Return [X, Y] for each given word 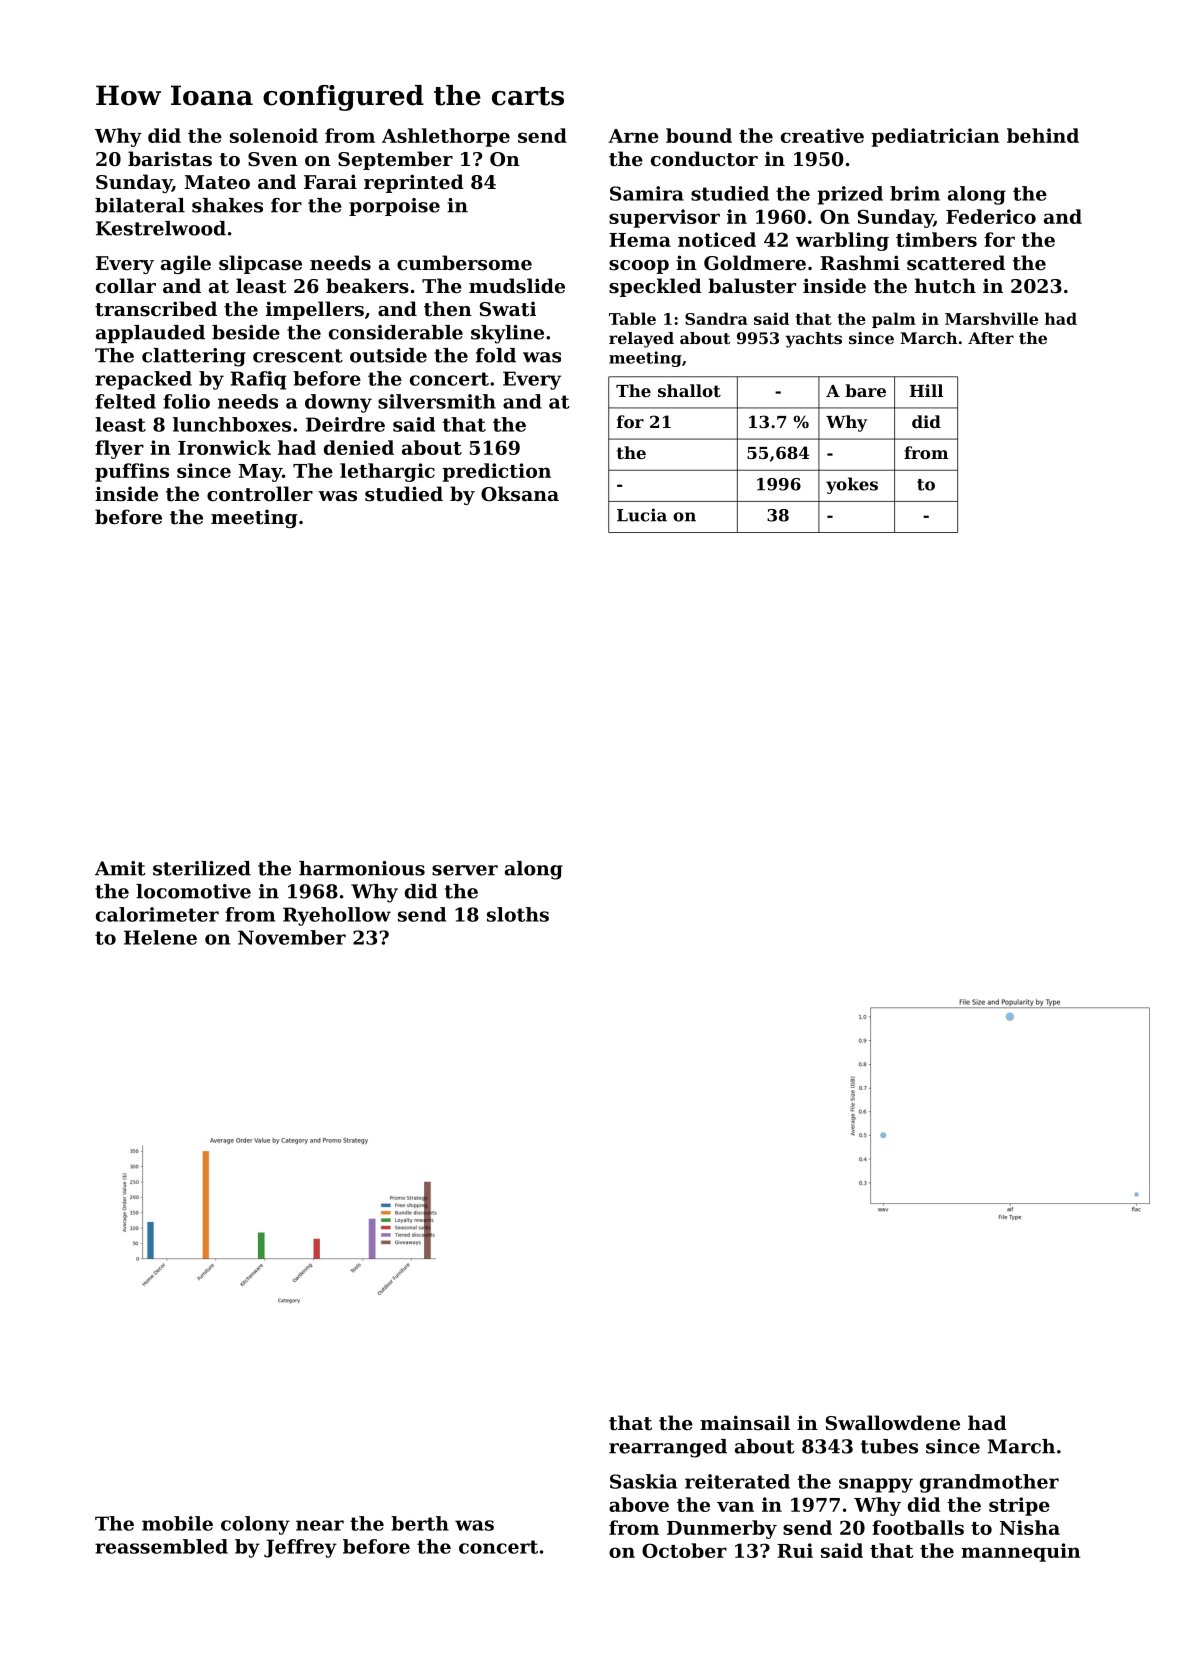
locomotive [193, 891]
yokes [852, 485]
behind [1043, 135]
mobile [177, 1523]
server [465, 870]
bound [699, 135]
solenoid [274, 135]
